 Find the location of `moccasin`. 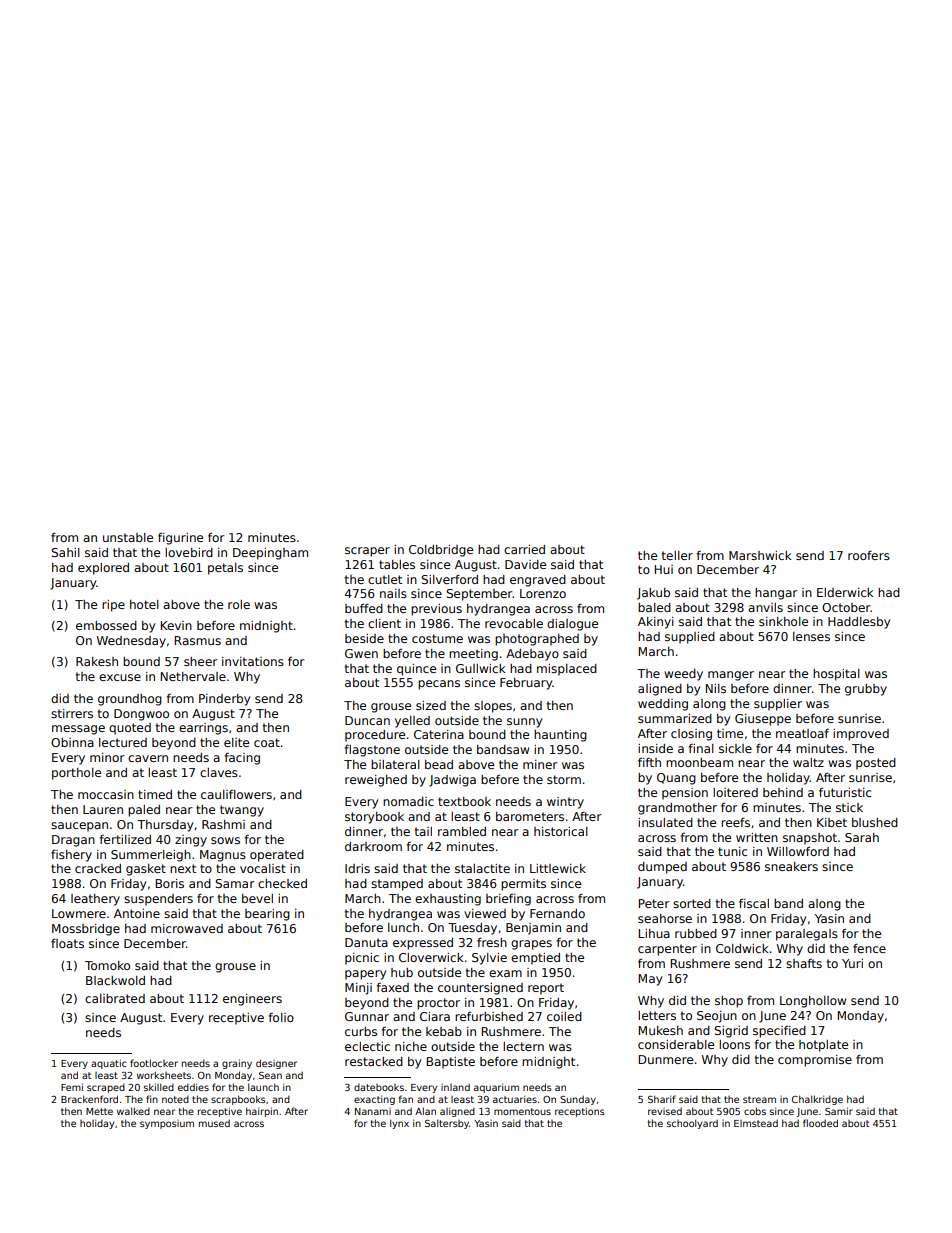

moccasin is located at coordinates (106, 794).
